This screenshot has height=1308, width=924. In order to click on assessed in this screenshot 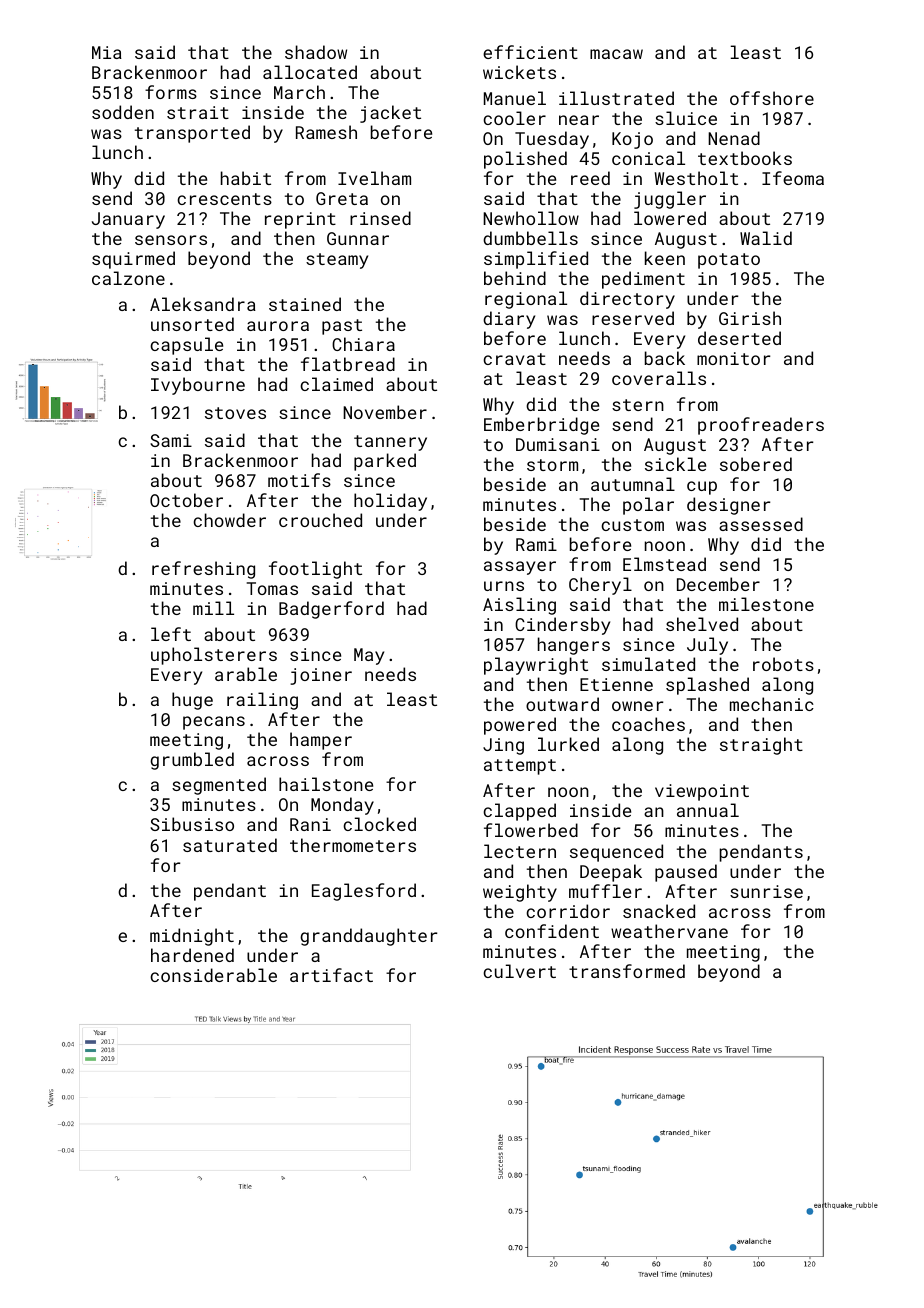, I will do `click(761, 524)`.
